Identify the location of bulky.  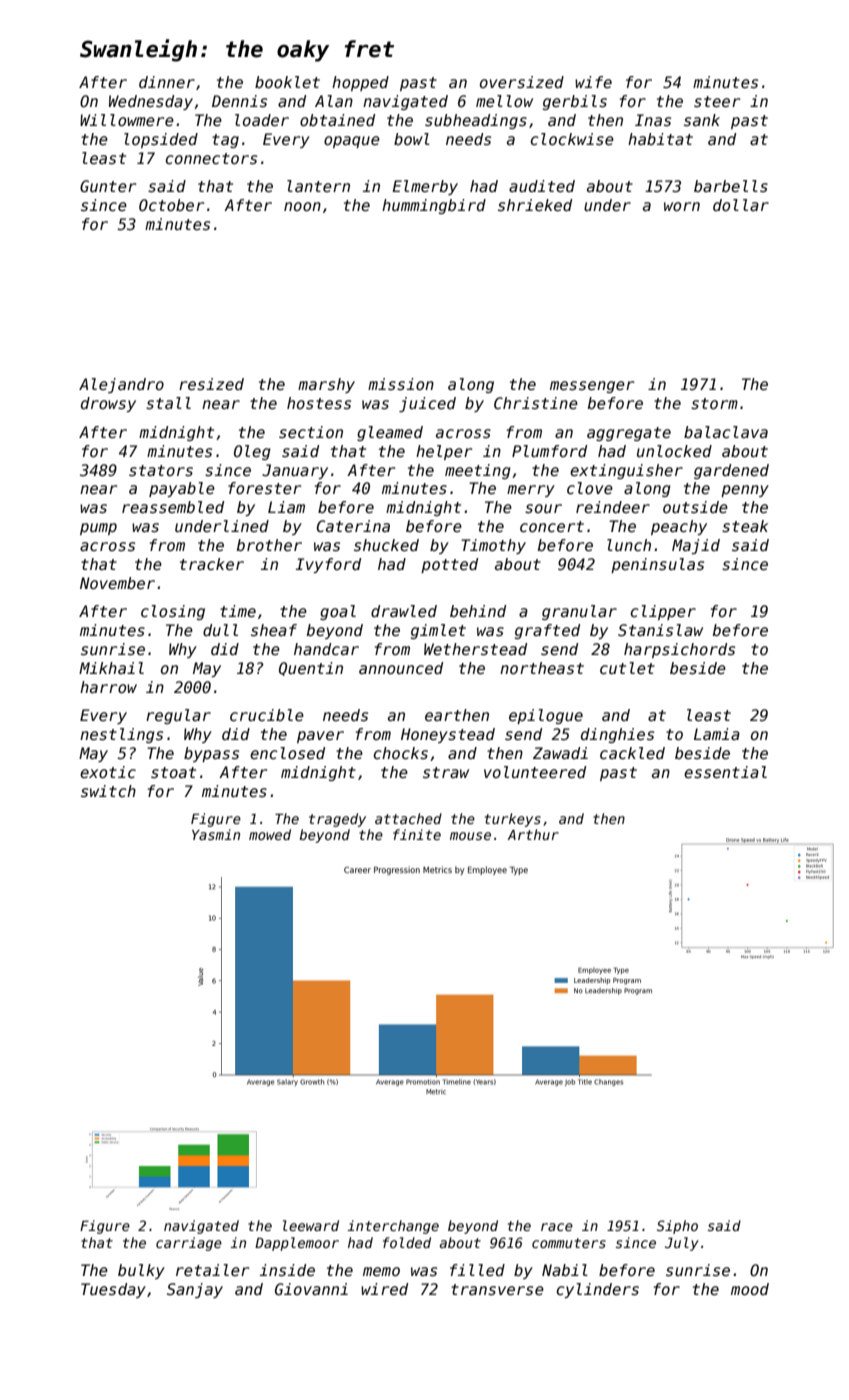
(141, 1271).
